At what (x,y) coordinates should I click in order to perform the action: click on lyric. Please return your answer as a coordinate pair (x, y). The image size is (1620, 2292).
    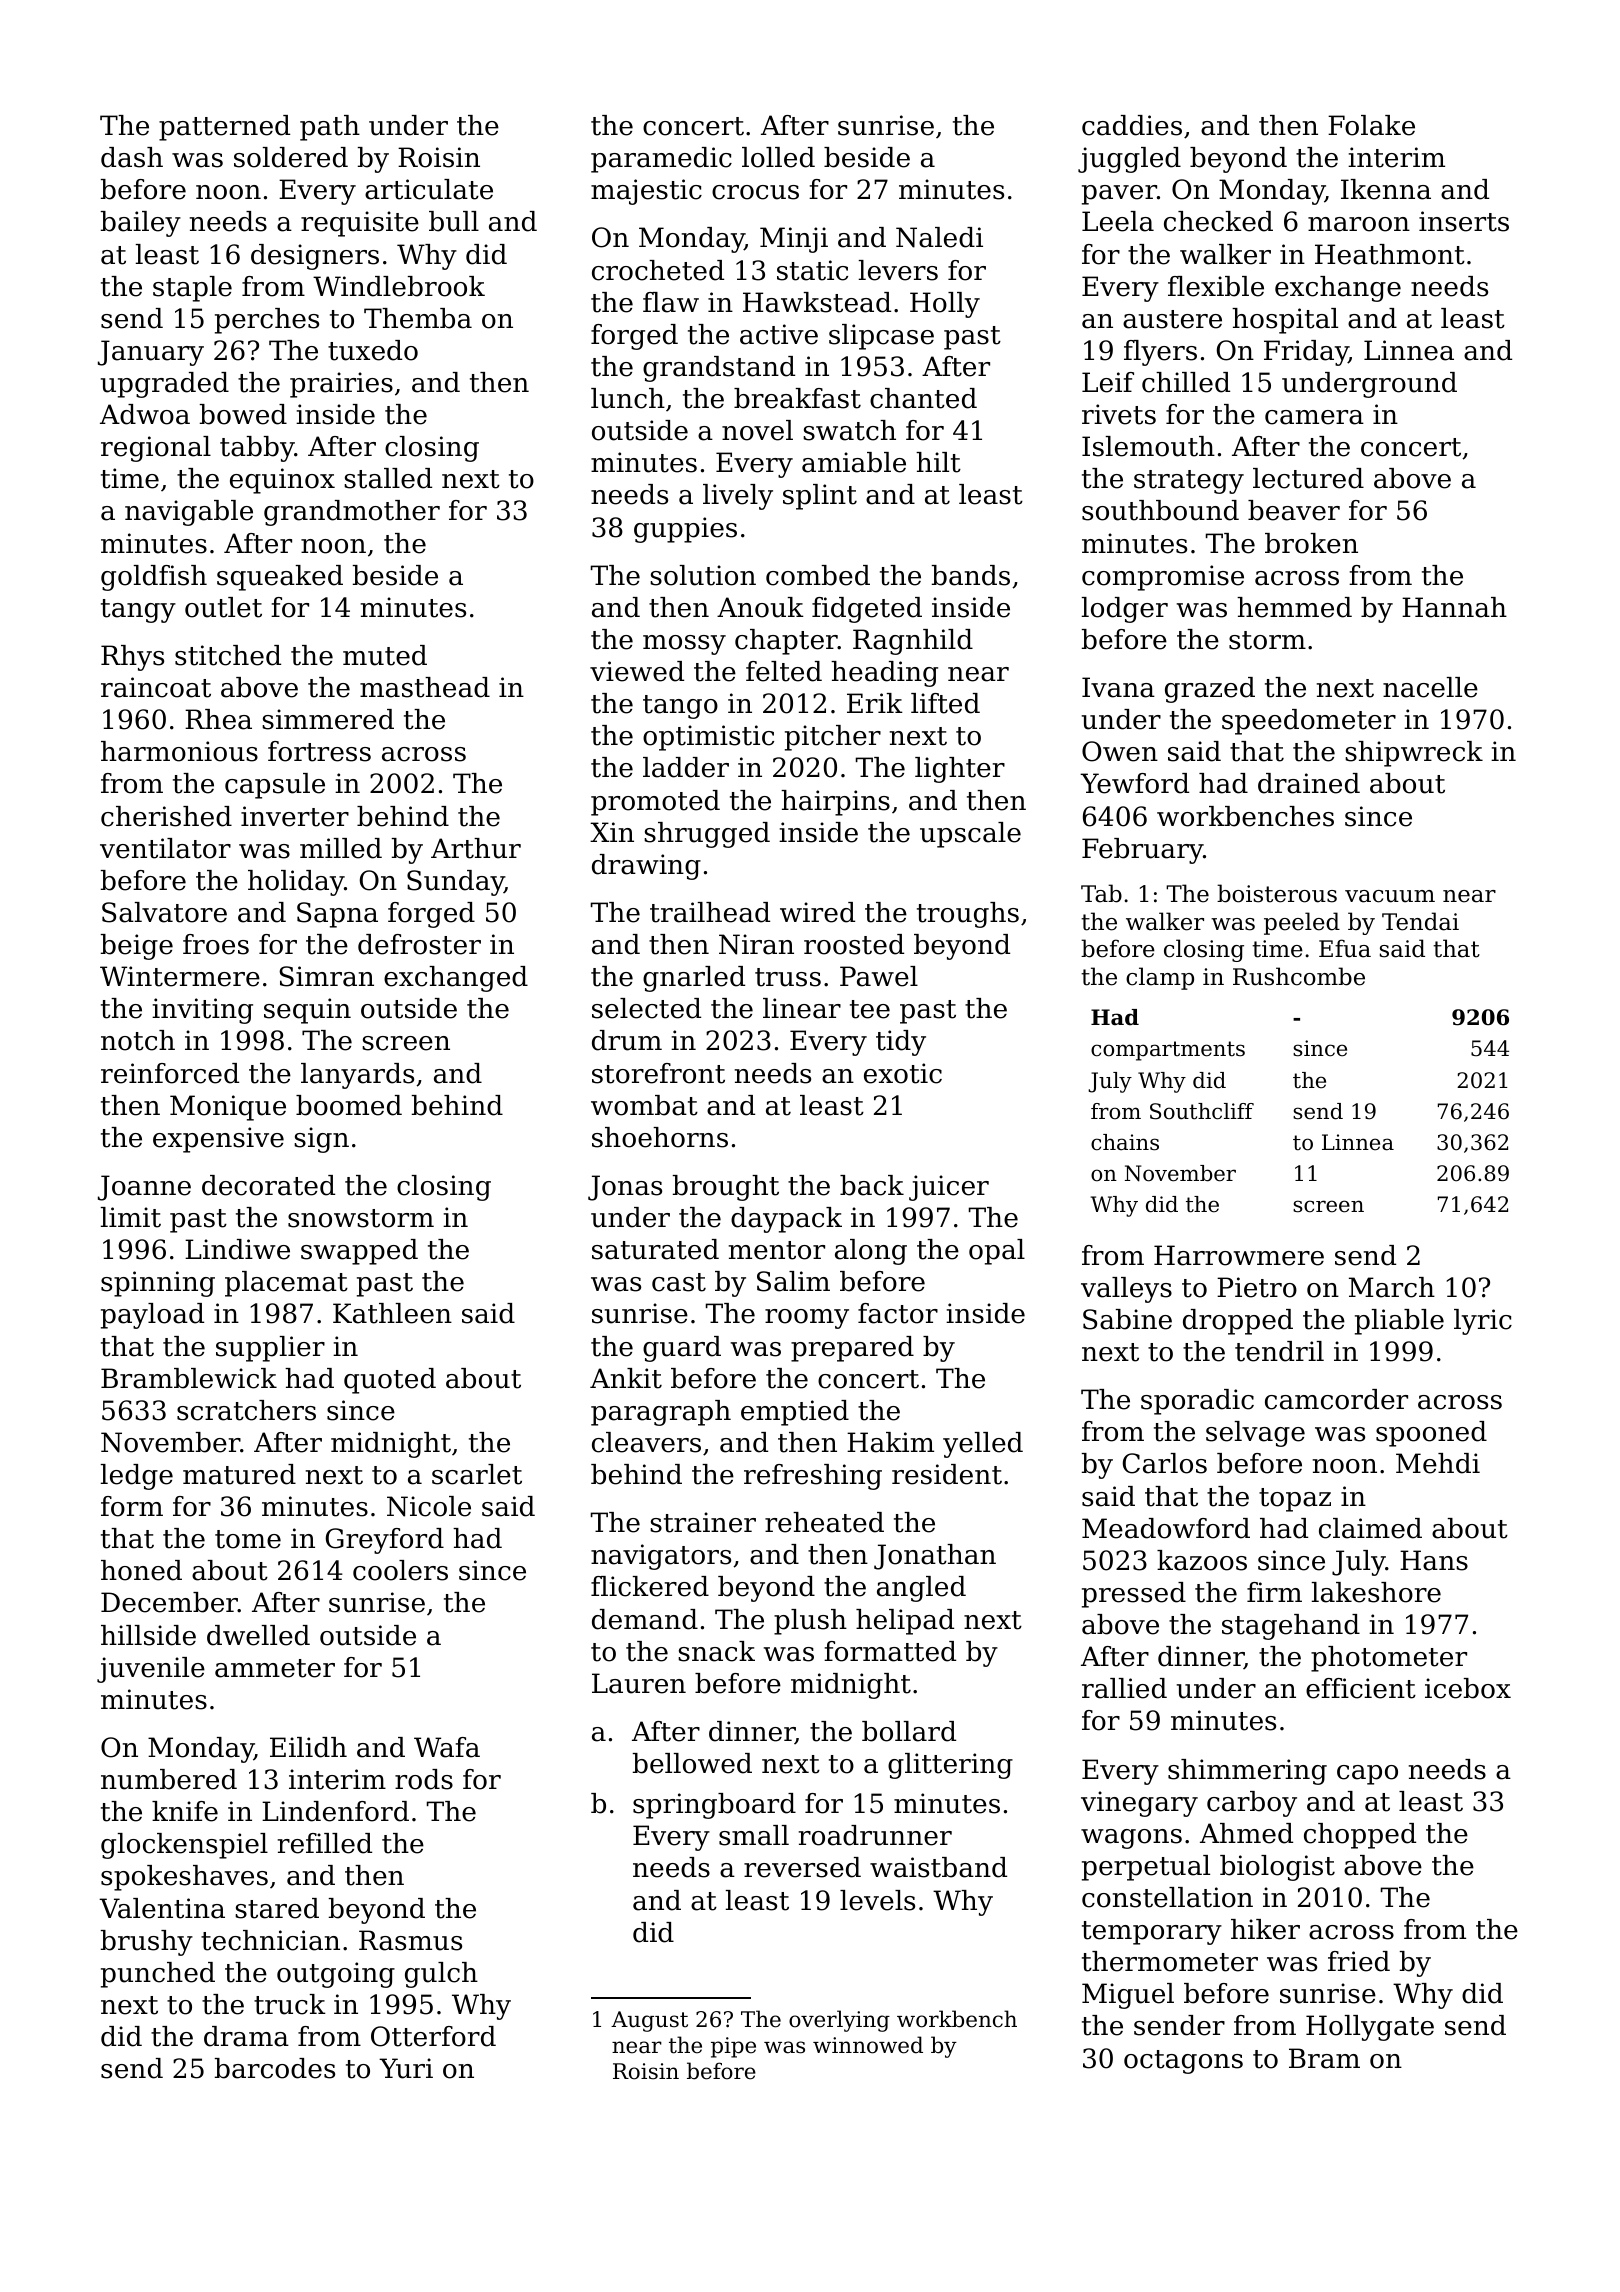
    Looking at the image, I should click on (1483, 1322).
